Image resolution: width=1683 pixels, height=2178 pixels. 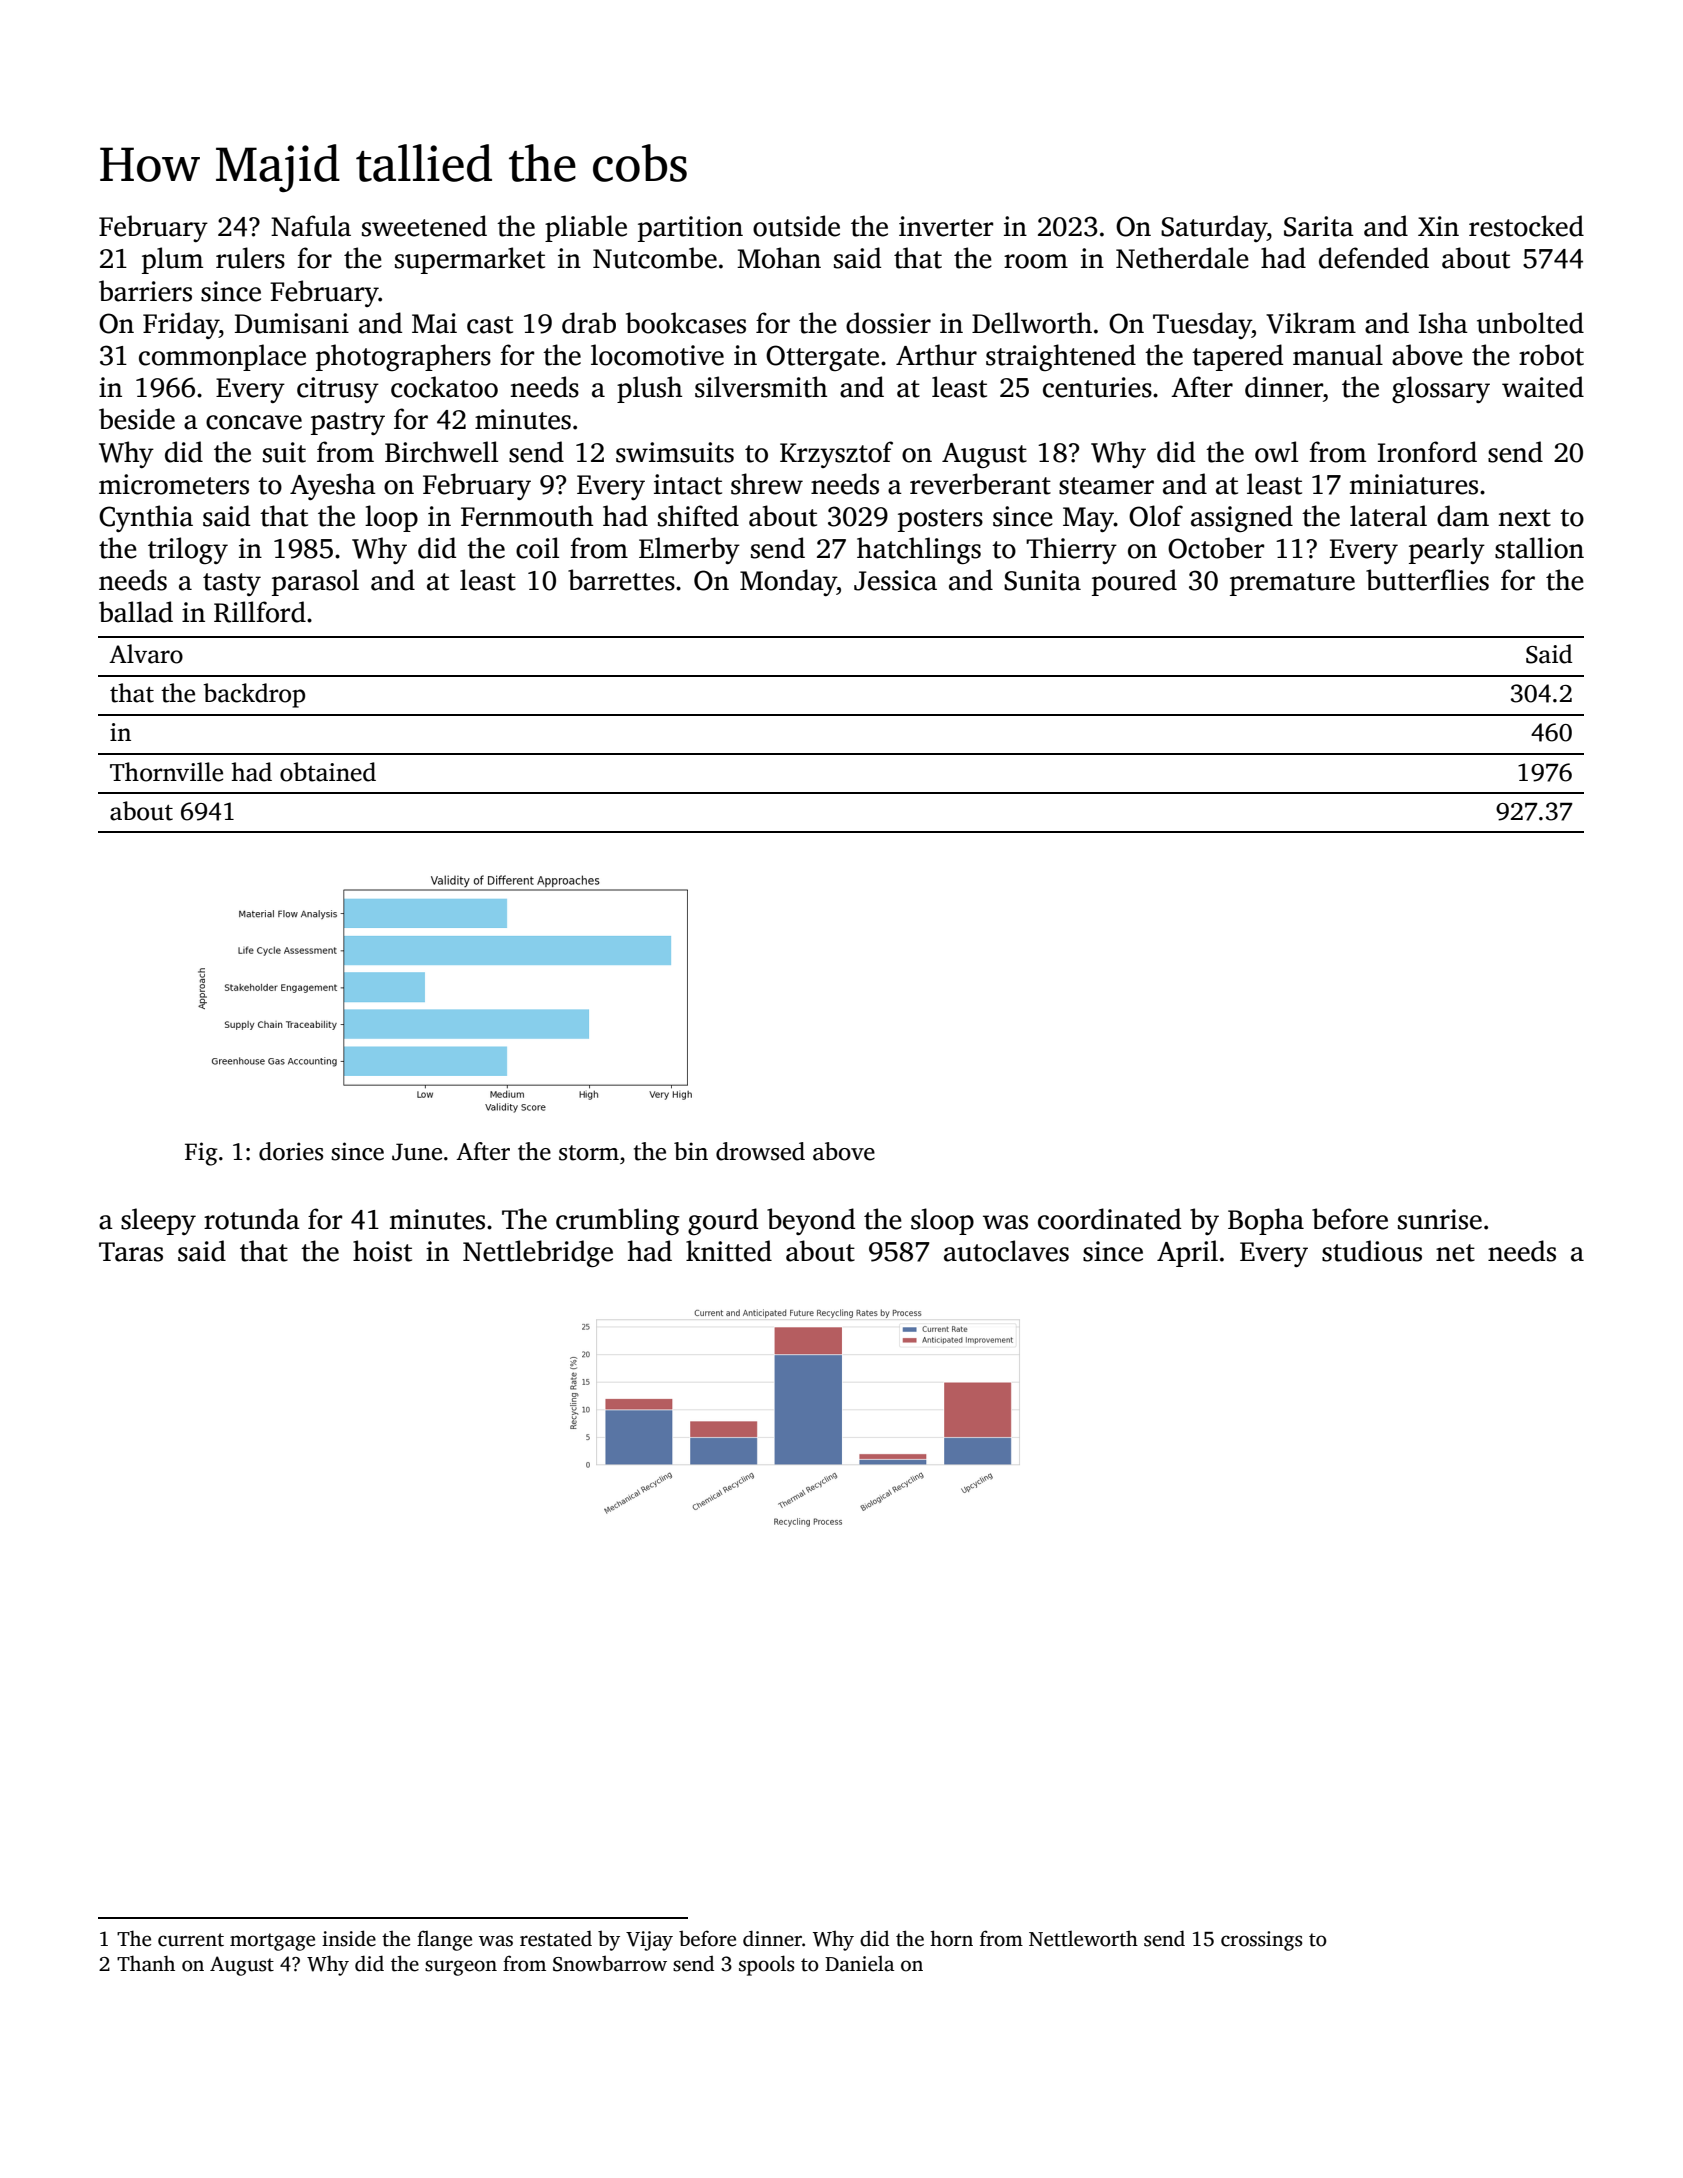 I want to click on sunrise, so click(x=1440, y=1219).
